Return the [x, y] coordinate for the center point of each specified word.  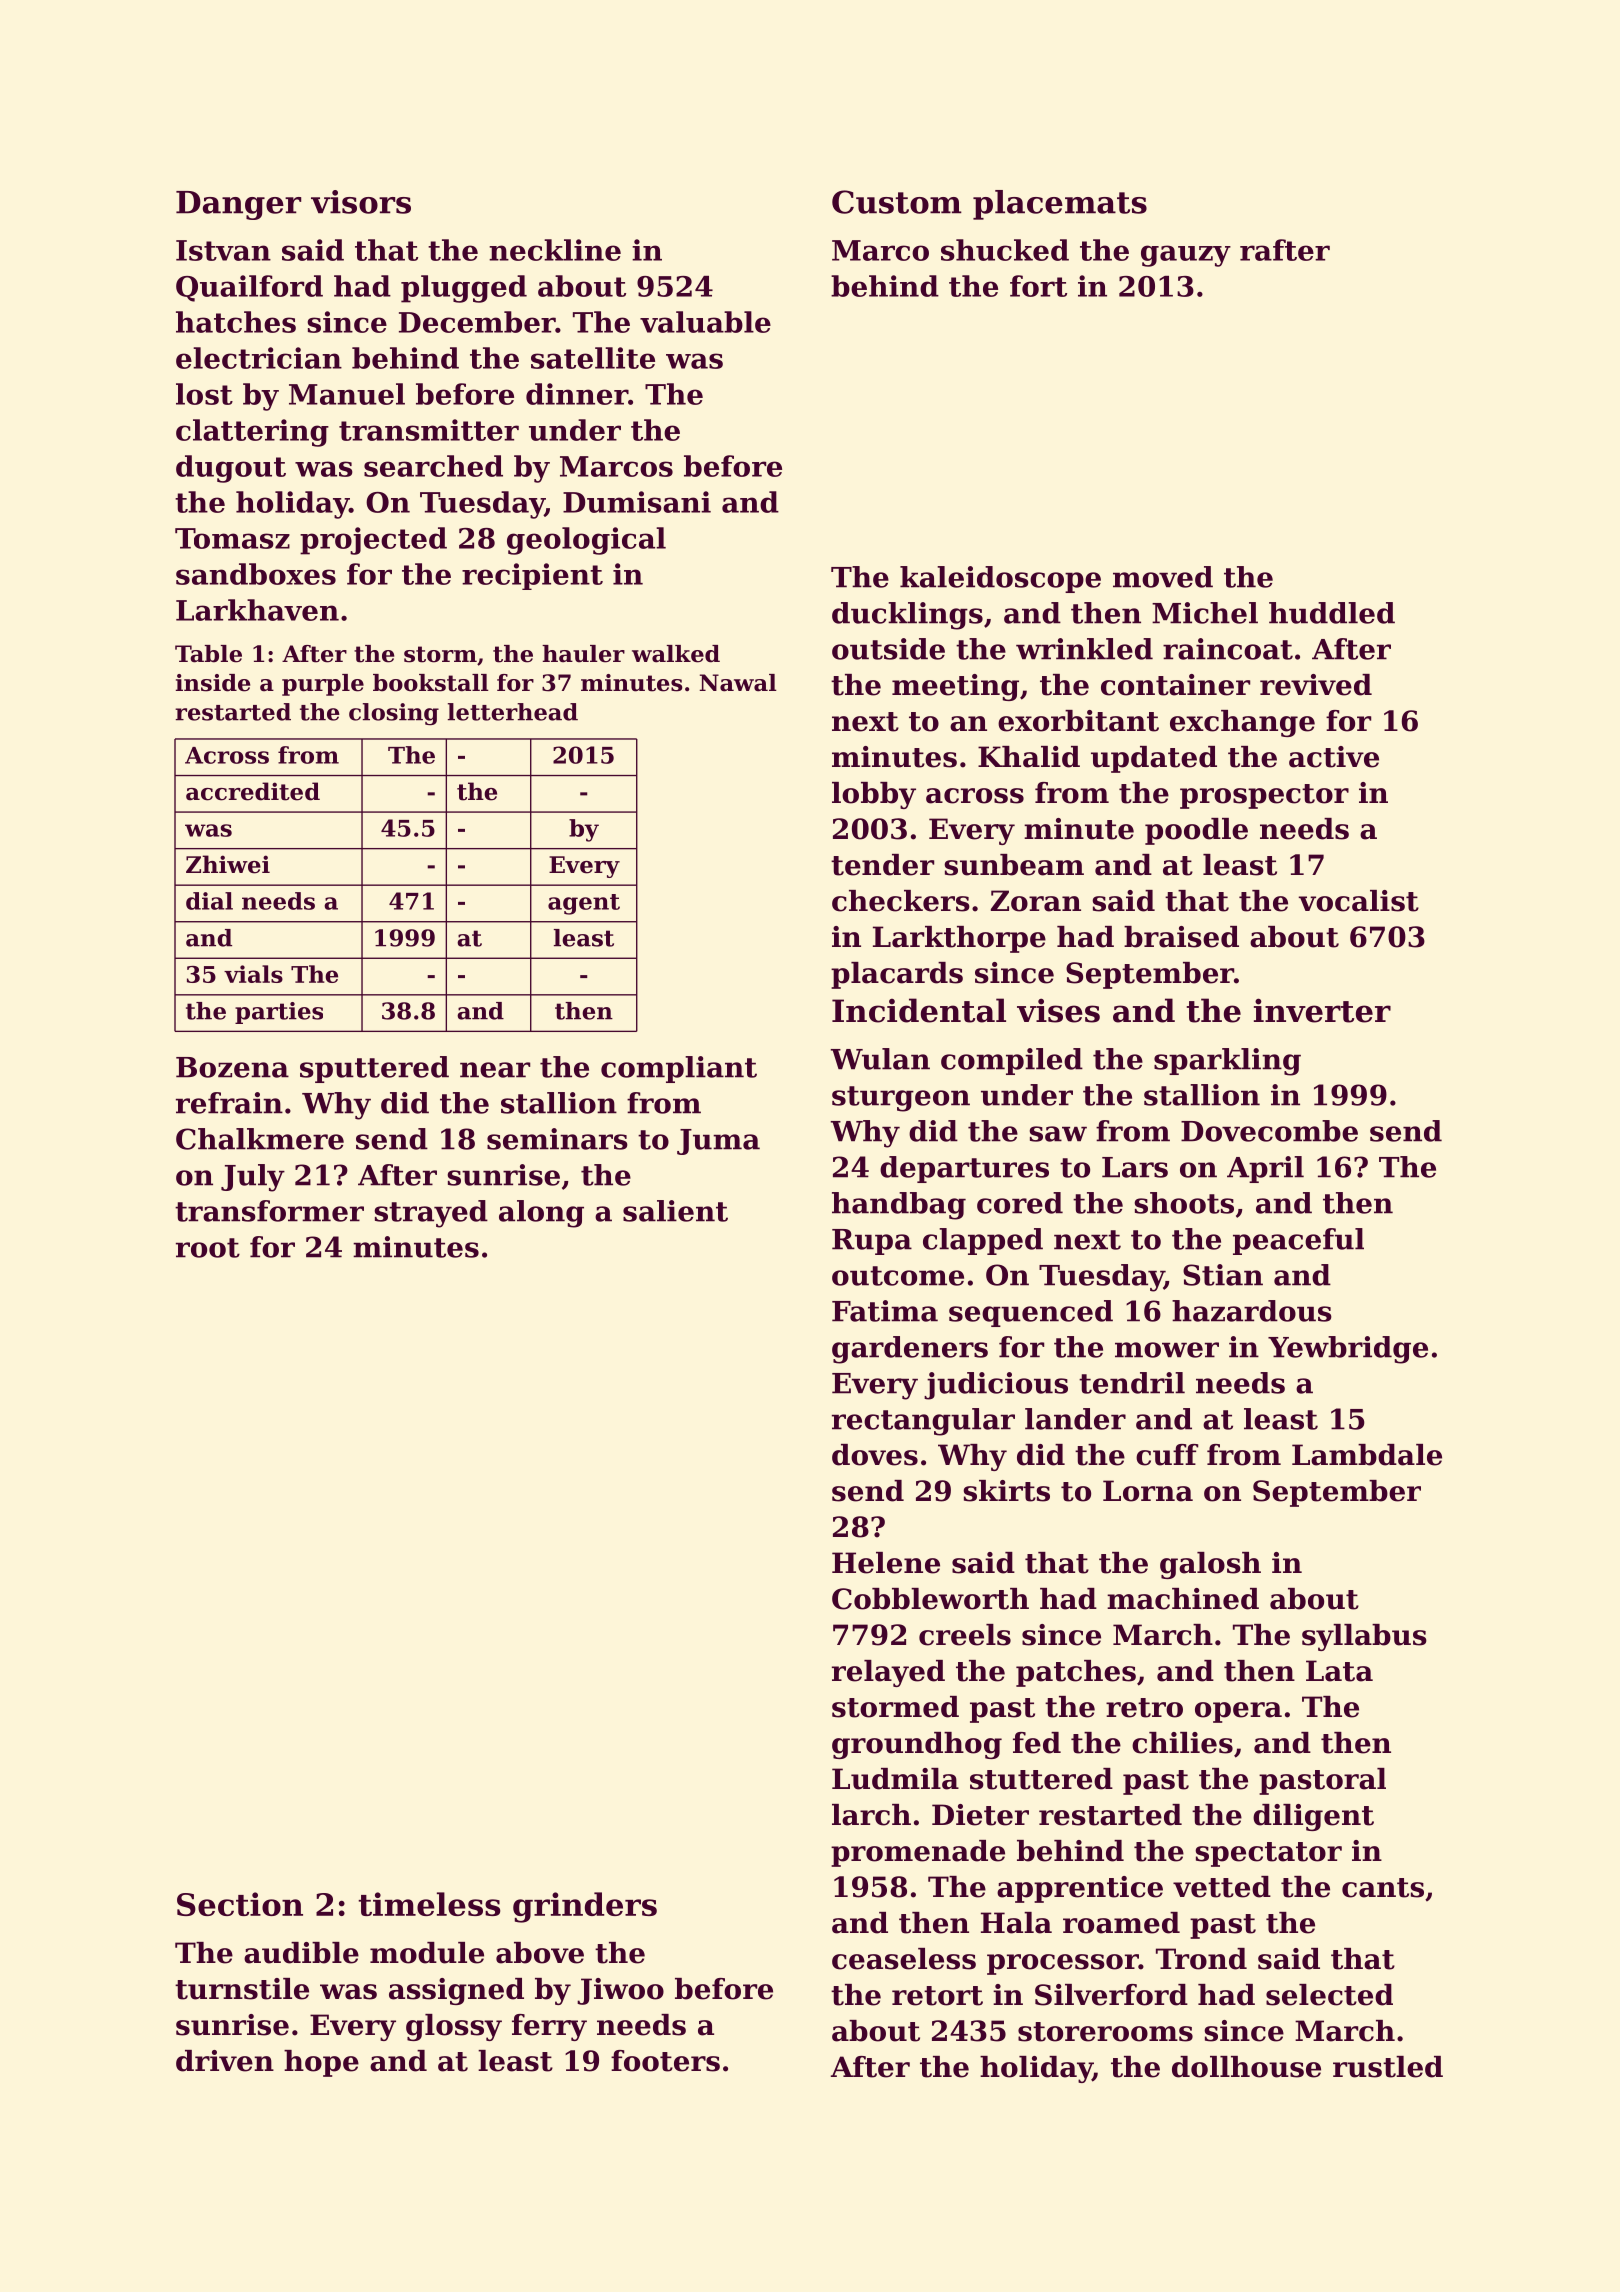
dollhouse [1246, 2067]
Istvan [223, 250]
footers [665, 2061]
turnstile [242, 1989]
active [1334, 757]
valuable [705, 322]
